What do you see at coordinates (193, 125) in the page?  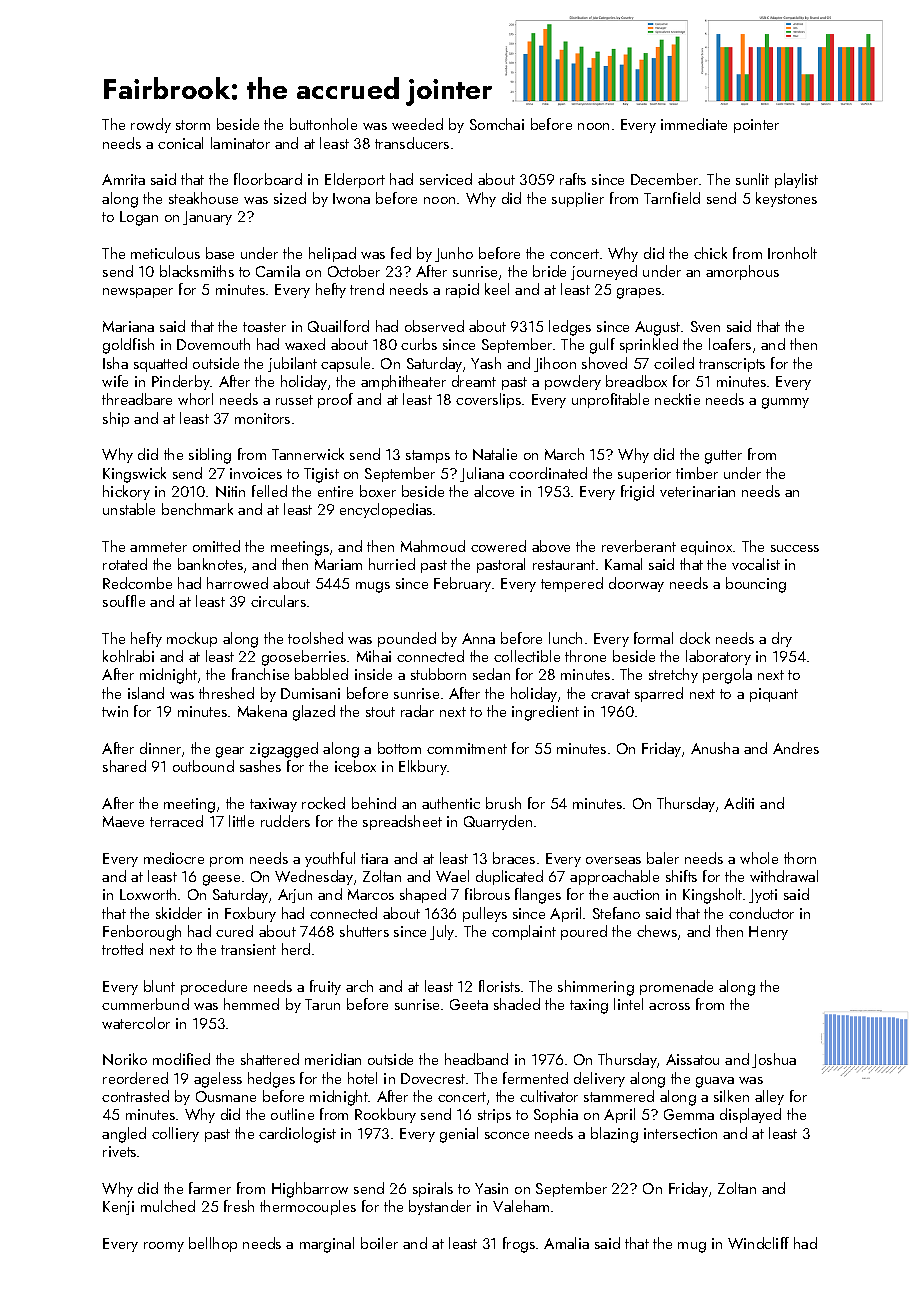 I see `storm` at bounding box center [193, 125].
